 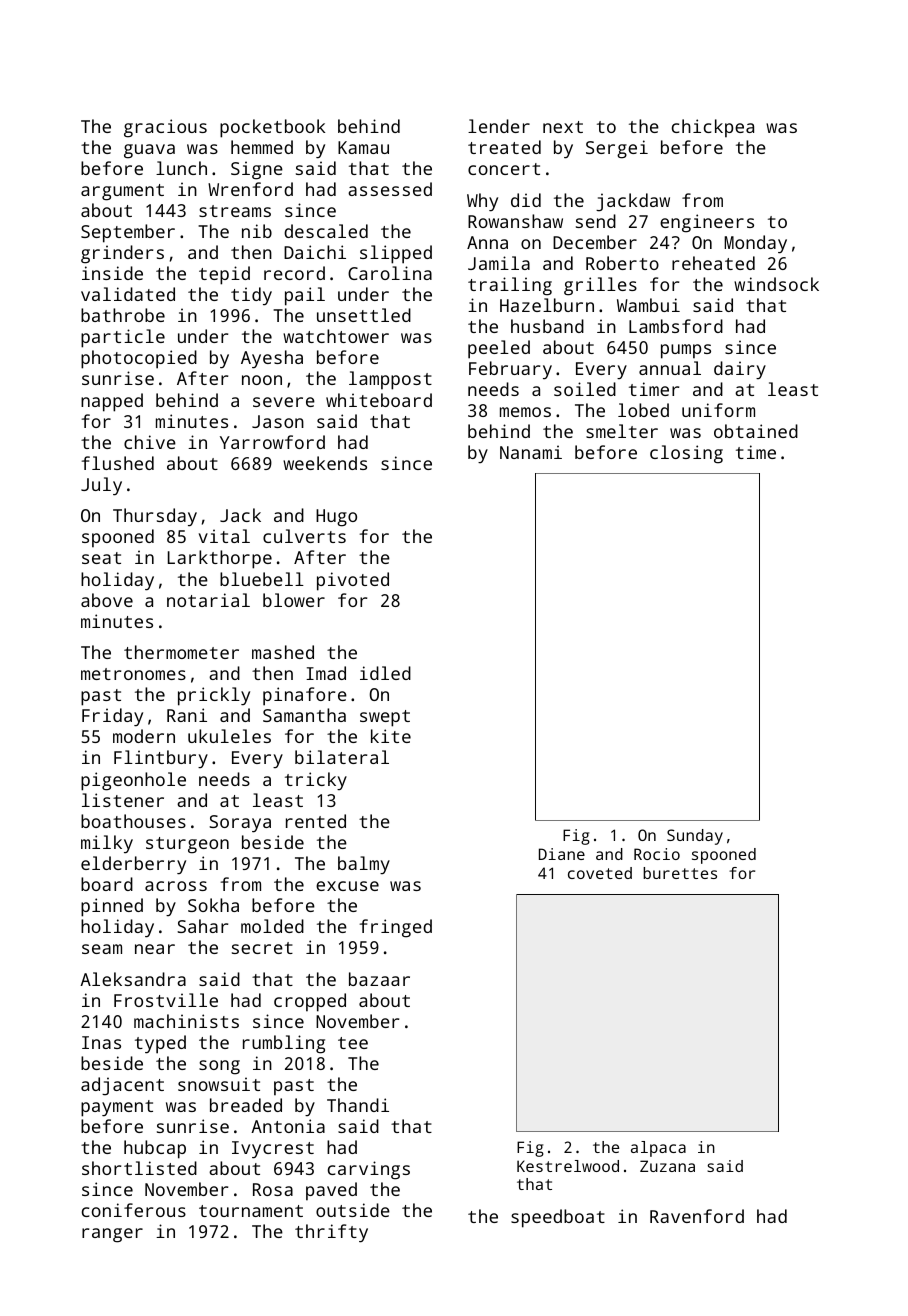 What do you see at coordinates (487, 242) in the document?
I see `Anna` at bounding box center [487, 242].
